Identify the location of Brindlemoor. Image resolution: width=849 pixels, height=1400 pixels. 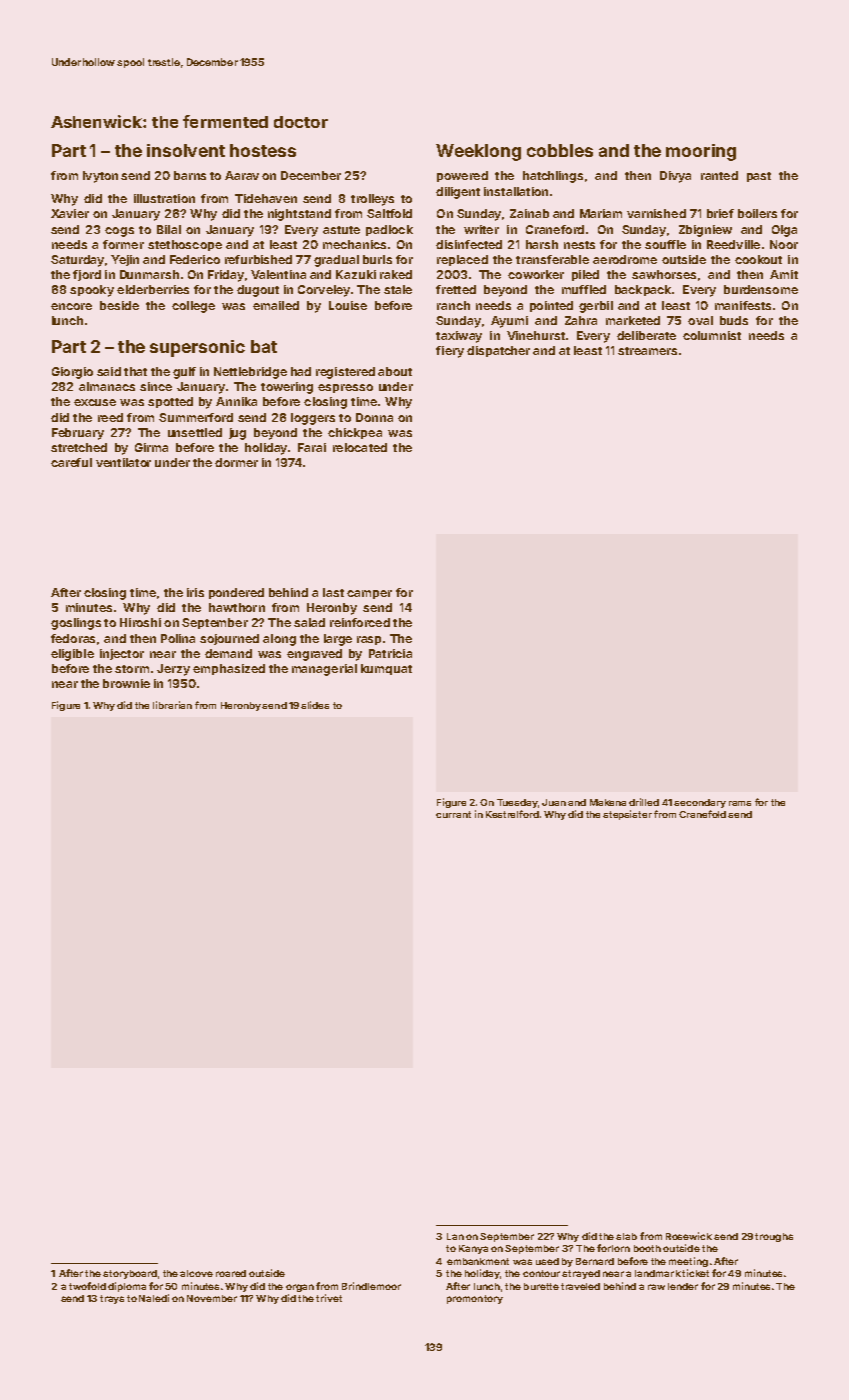
(371, 1286).
